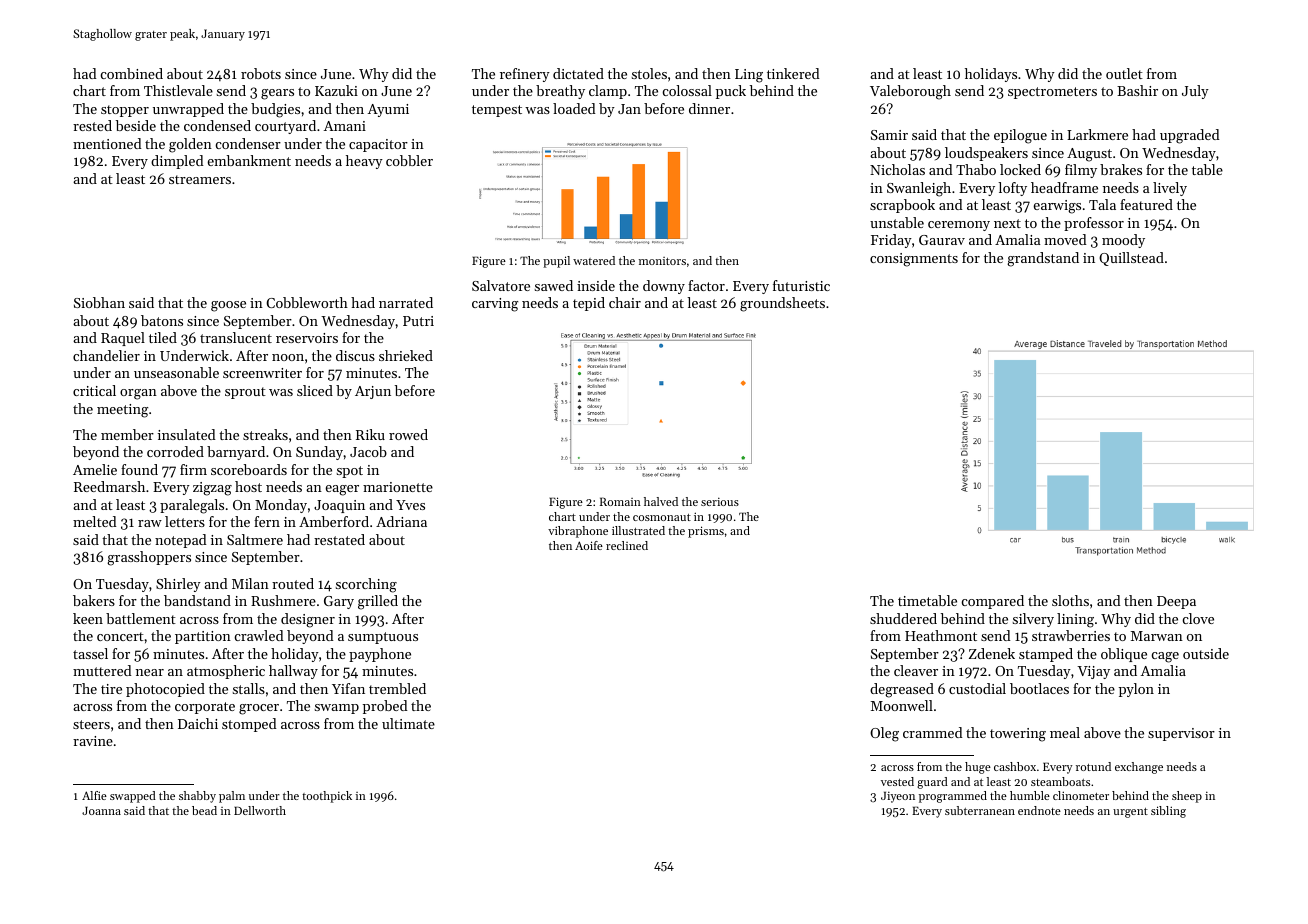 The width and height of the document is (1308, 924). I want to click on streamers, so click(200, 179).
